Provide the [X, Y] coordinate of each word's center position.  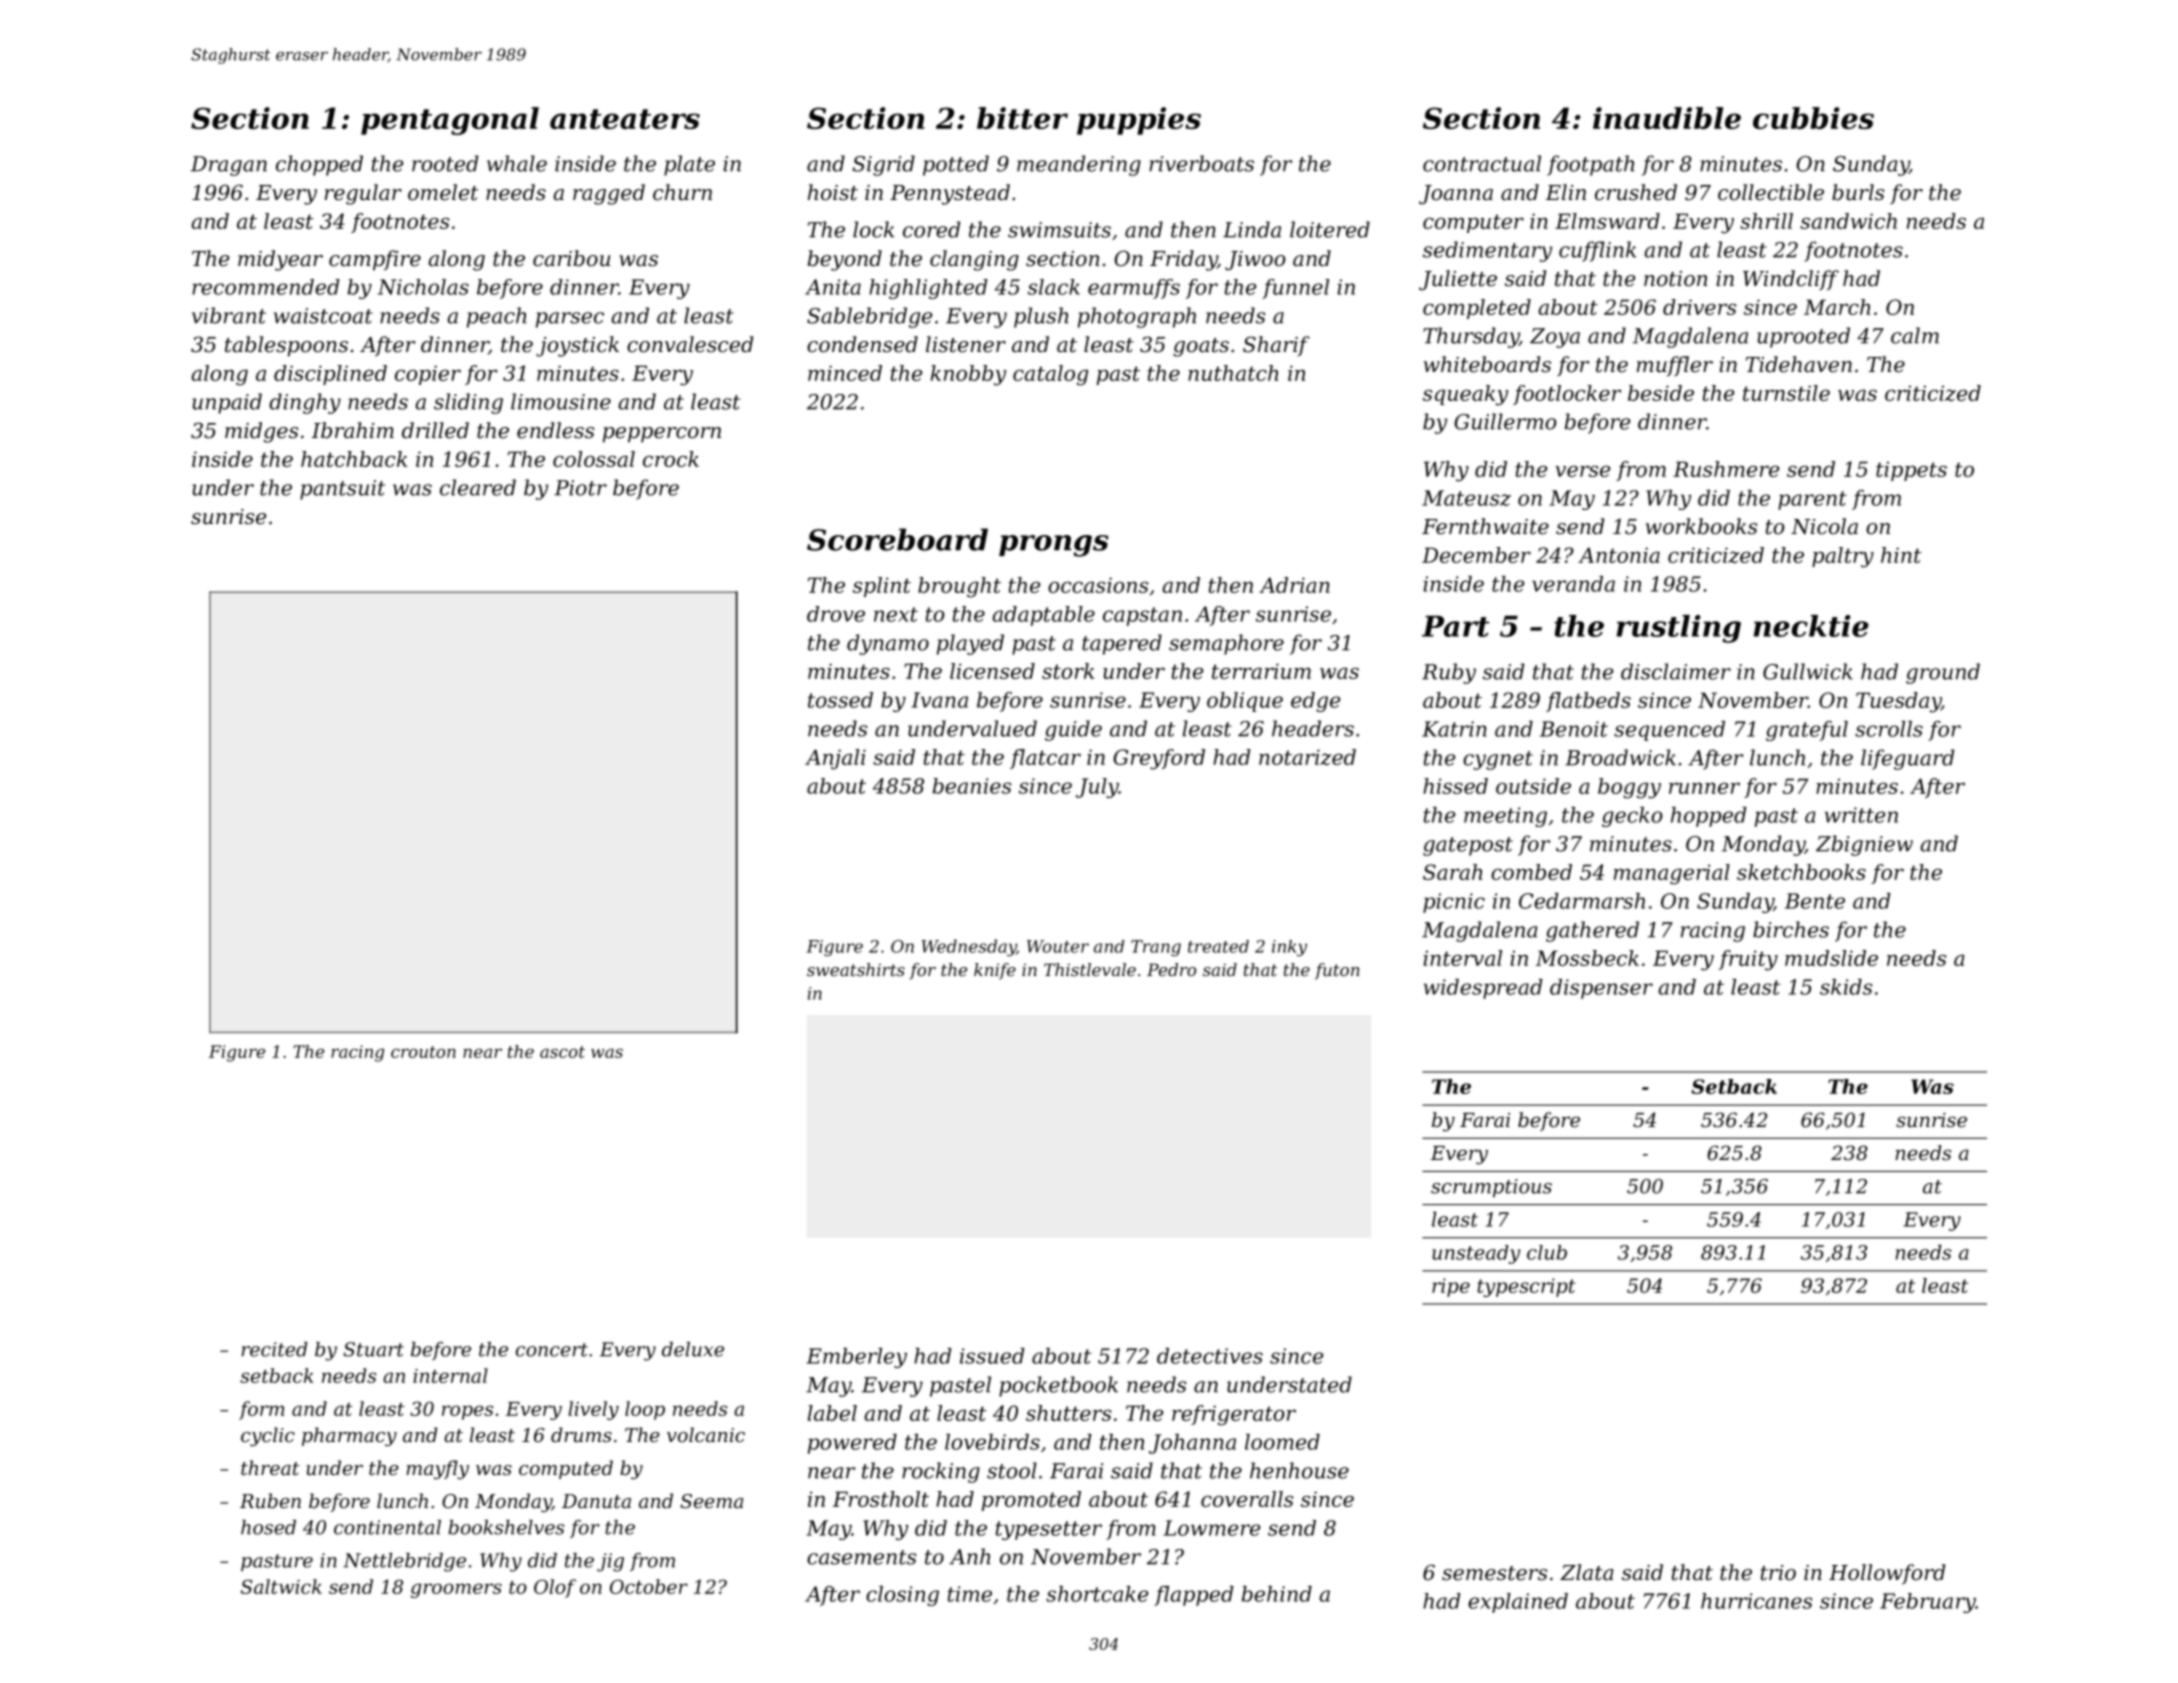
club [1547, 1252]
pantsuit [342, 490]
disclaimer [1676, 671]
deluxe [693, 1349]
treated [1218, 946]
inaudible [1667, 118]
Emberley [856, 1358]
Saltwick [281, 1586]
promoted [1031, 1501]
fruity [1748, 960]
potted [956, 165]
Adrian [1294, 585]
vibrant [229, 315]
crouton [423, 1052]
